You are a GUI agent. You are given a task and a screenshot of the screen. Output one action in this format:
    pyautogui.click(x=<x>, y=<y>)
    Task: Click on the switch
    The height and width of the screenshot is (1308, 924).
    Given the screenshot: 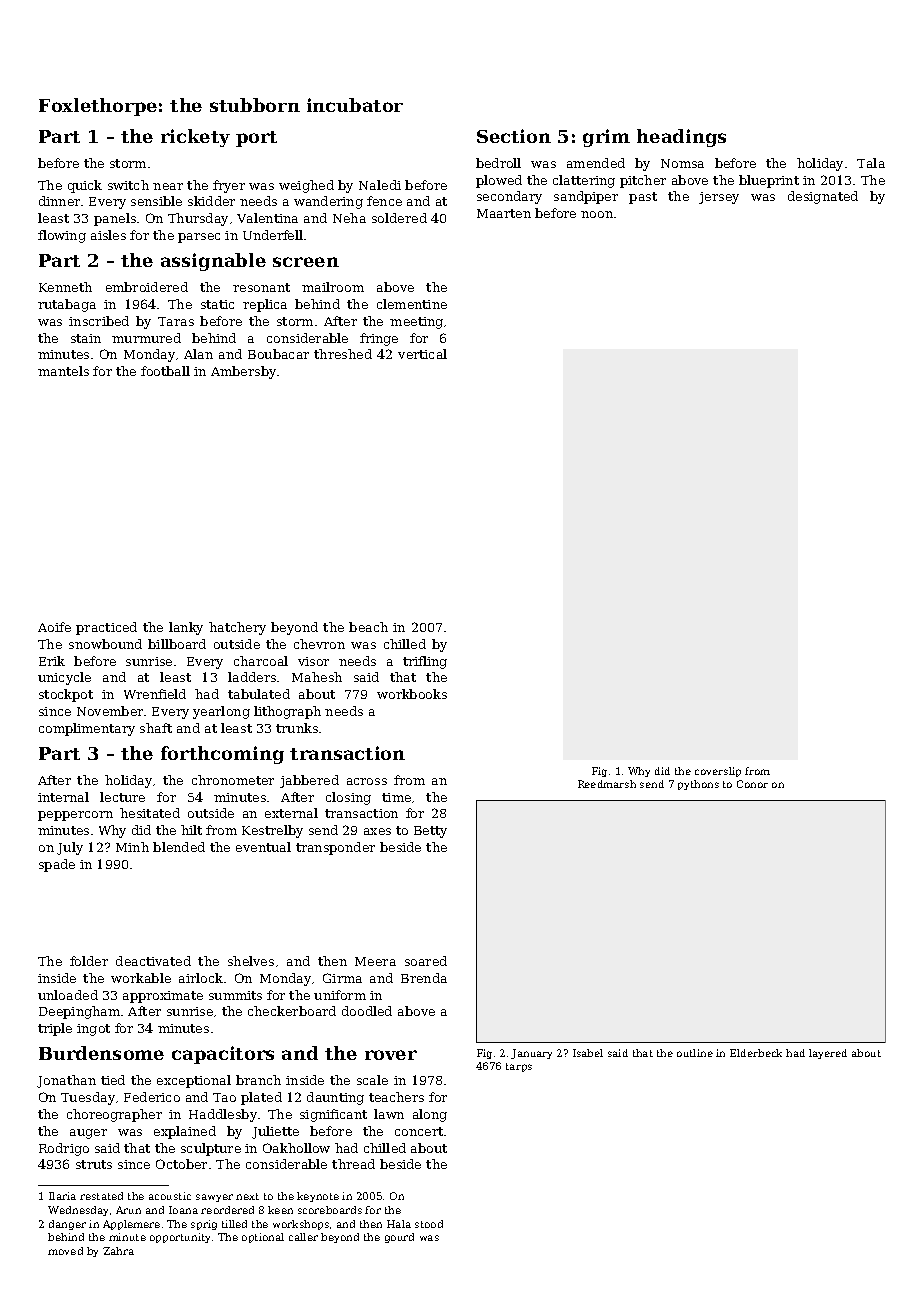 What is the action you would take?
    pyautogui.click(x=128, y=185)
